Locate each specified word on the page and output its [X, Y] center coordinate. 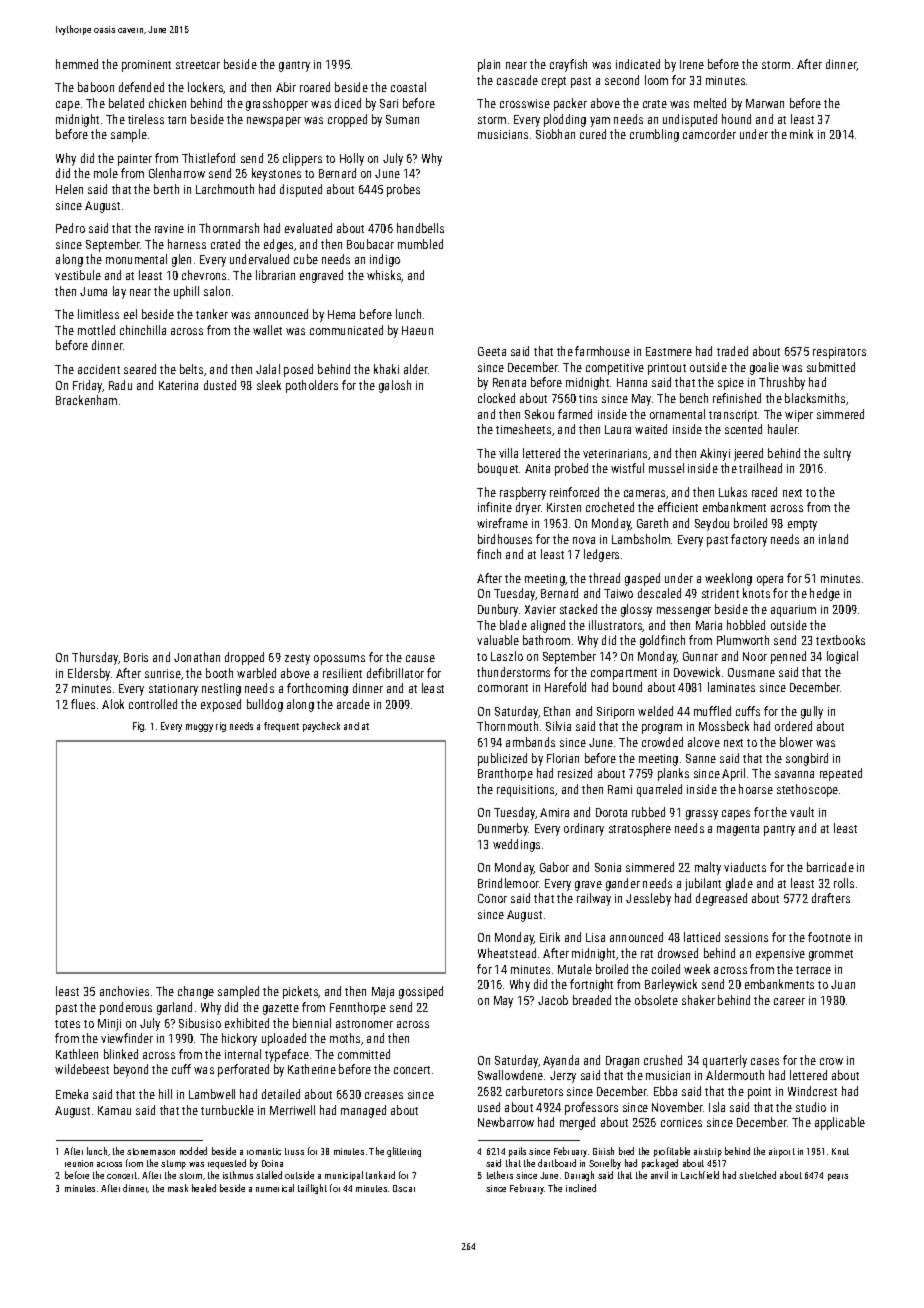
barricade [830, 867]
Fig [138, 727]
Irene [692, 64]
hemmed [77, 64]
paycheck [321, 727]
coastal [408, 87]
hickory [239, 1039]
